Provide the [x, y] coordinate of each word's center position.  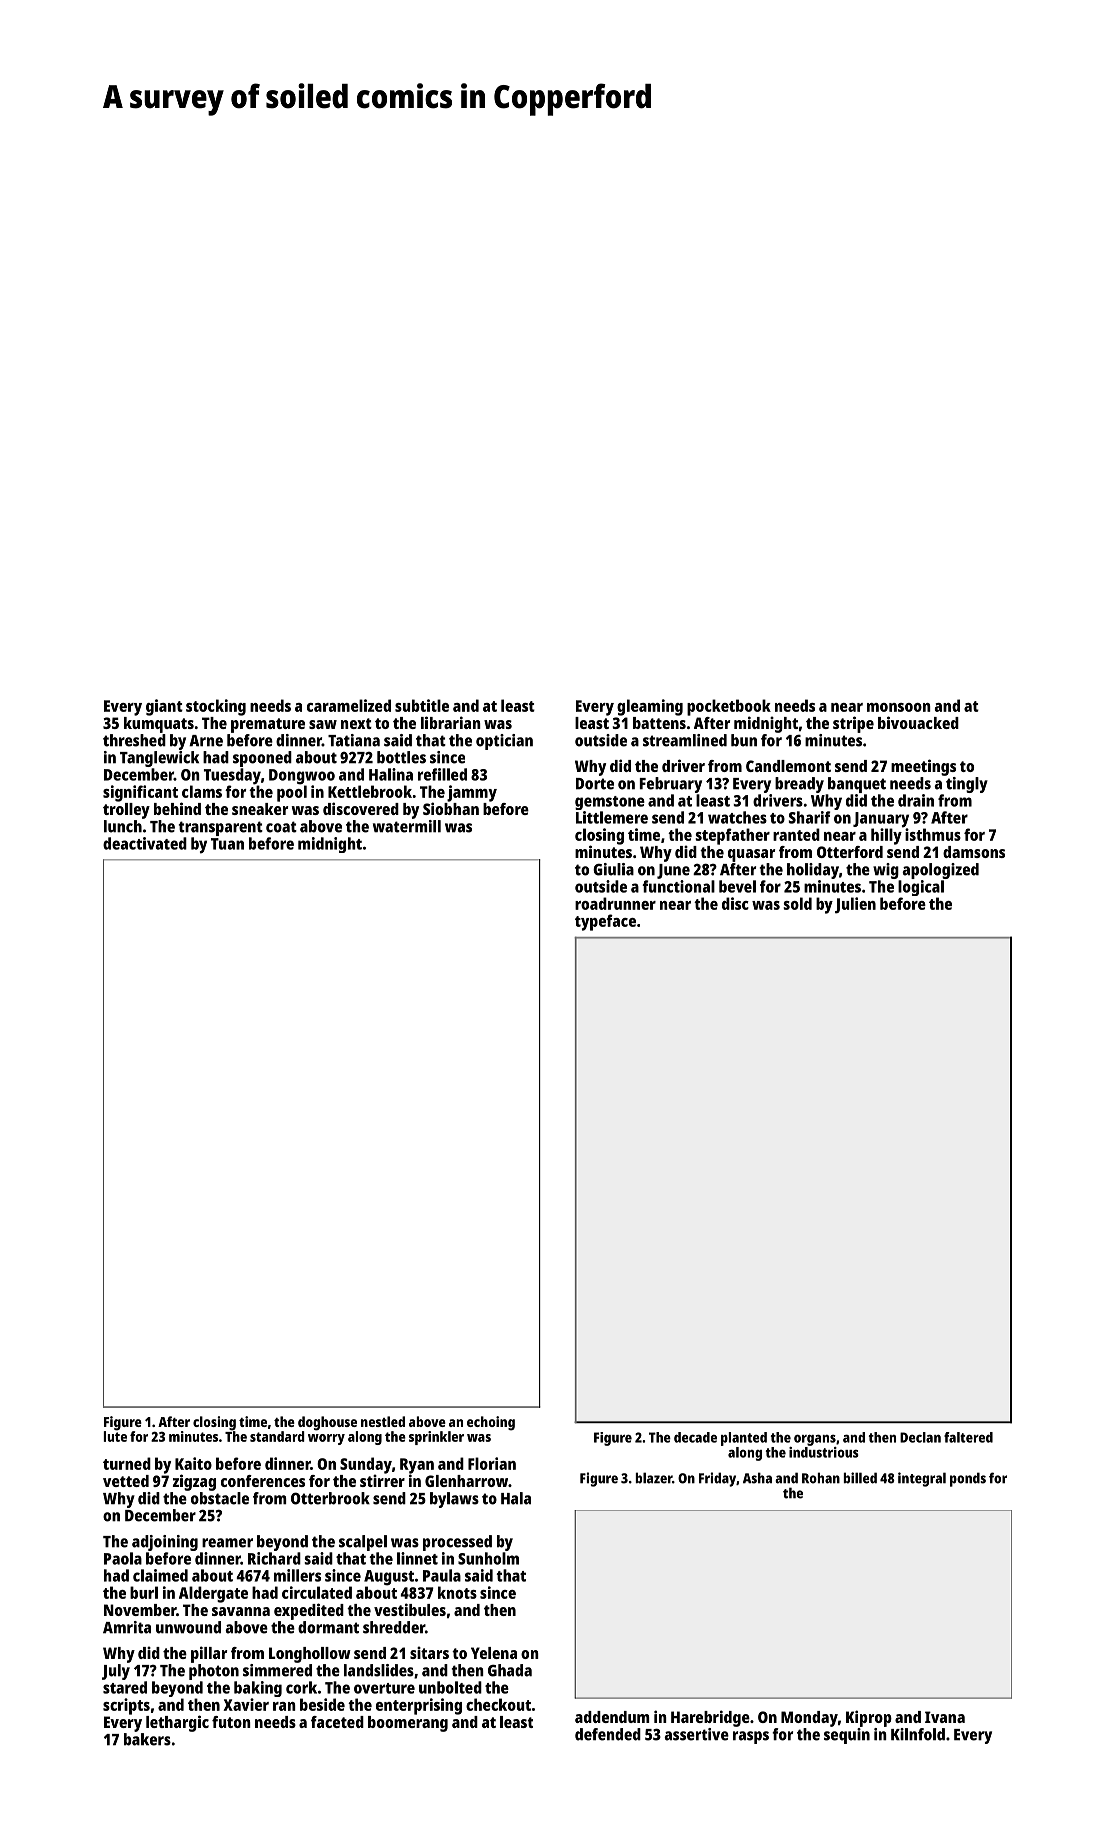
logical [921, 888]
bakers [147, 1739]
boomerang [408, 1724]
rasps [751, 1737]
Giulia [613, 869]
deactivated [145, 843]
